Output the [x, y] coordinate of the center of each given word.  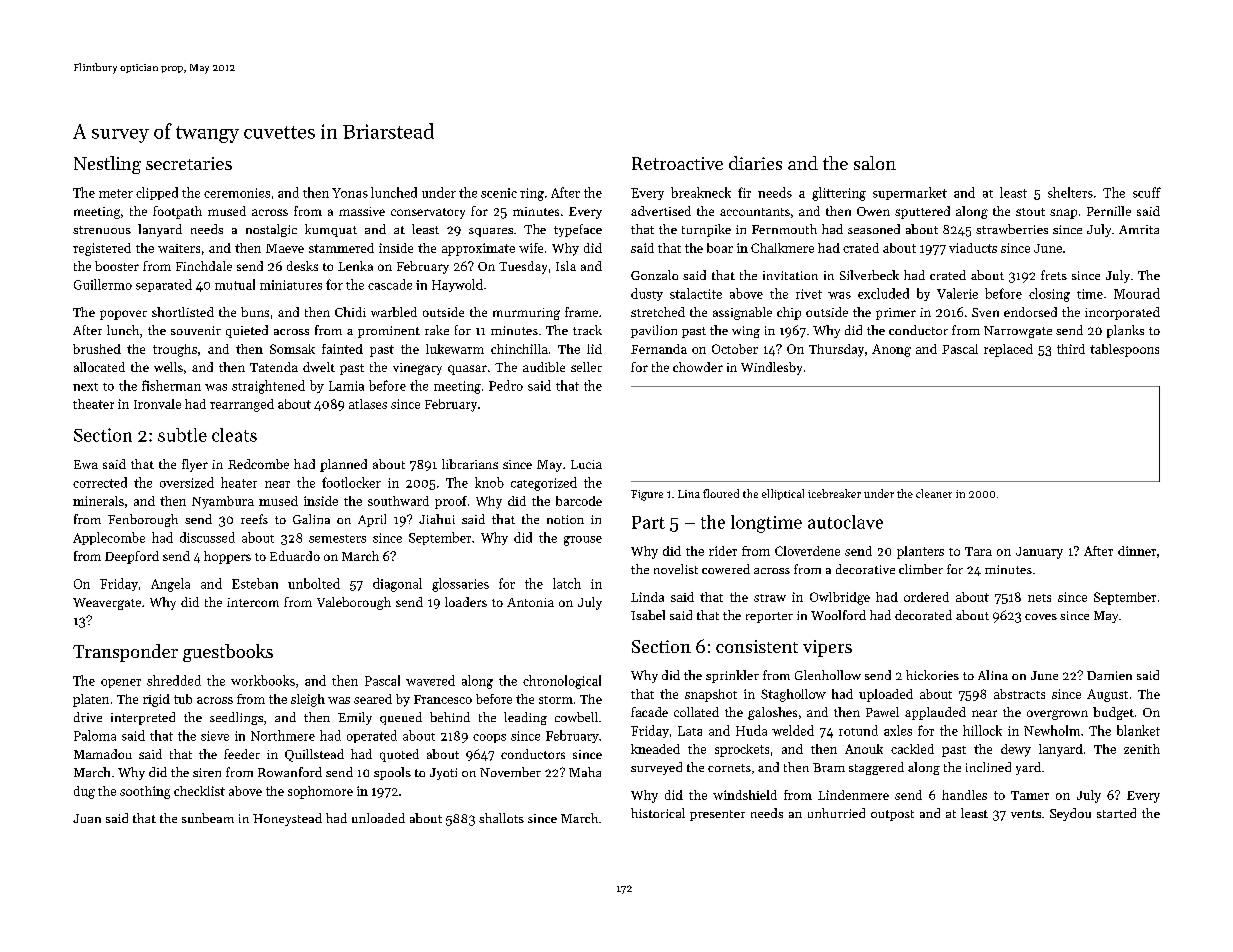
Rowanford [290, 772]
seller [586, 367]
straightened [268, 387]
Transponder [125, 653]
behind [450, 717]
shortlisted [183, 312]
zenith [1142, 749]
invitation [790, 275]
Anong [891, 350]
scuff [1147, 192]
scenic [499, 193]
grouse [583, 541]
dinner [1137, 551]
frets [1054, 275]
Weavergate [107, 604]
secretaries [189, 163]
